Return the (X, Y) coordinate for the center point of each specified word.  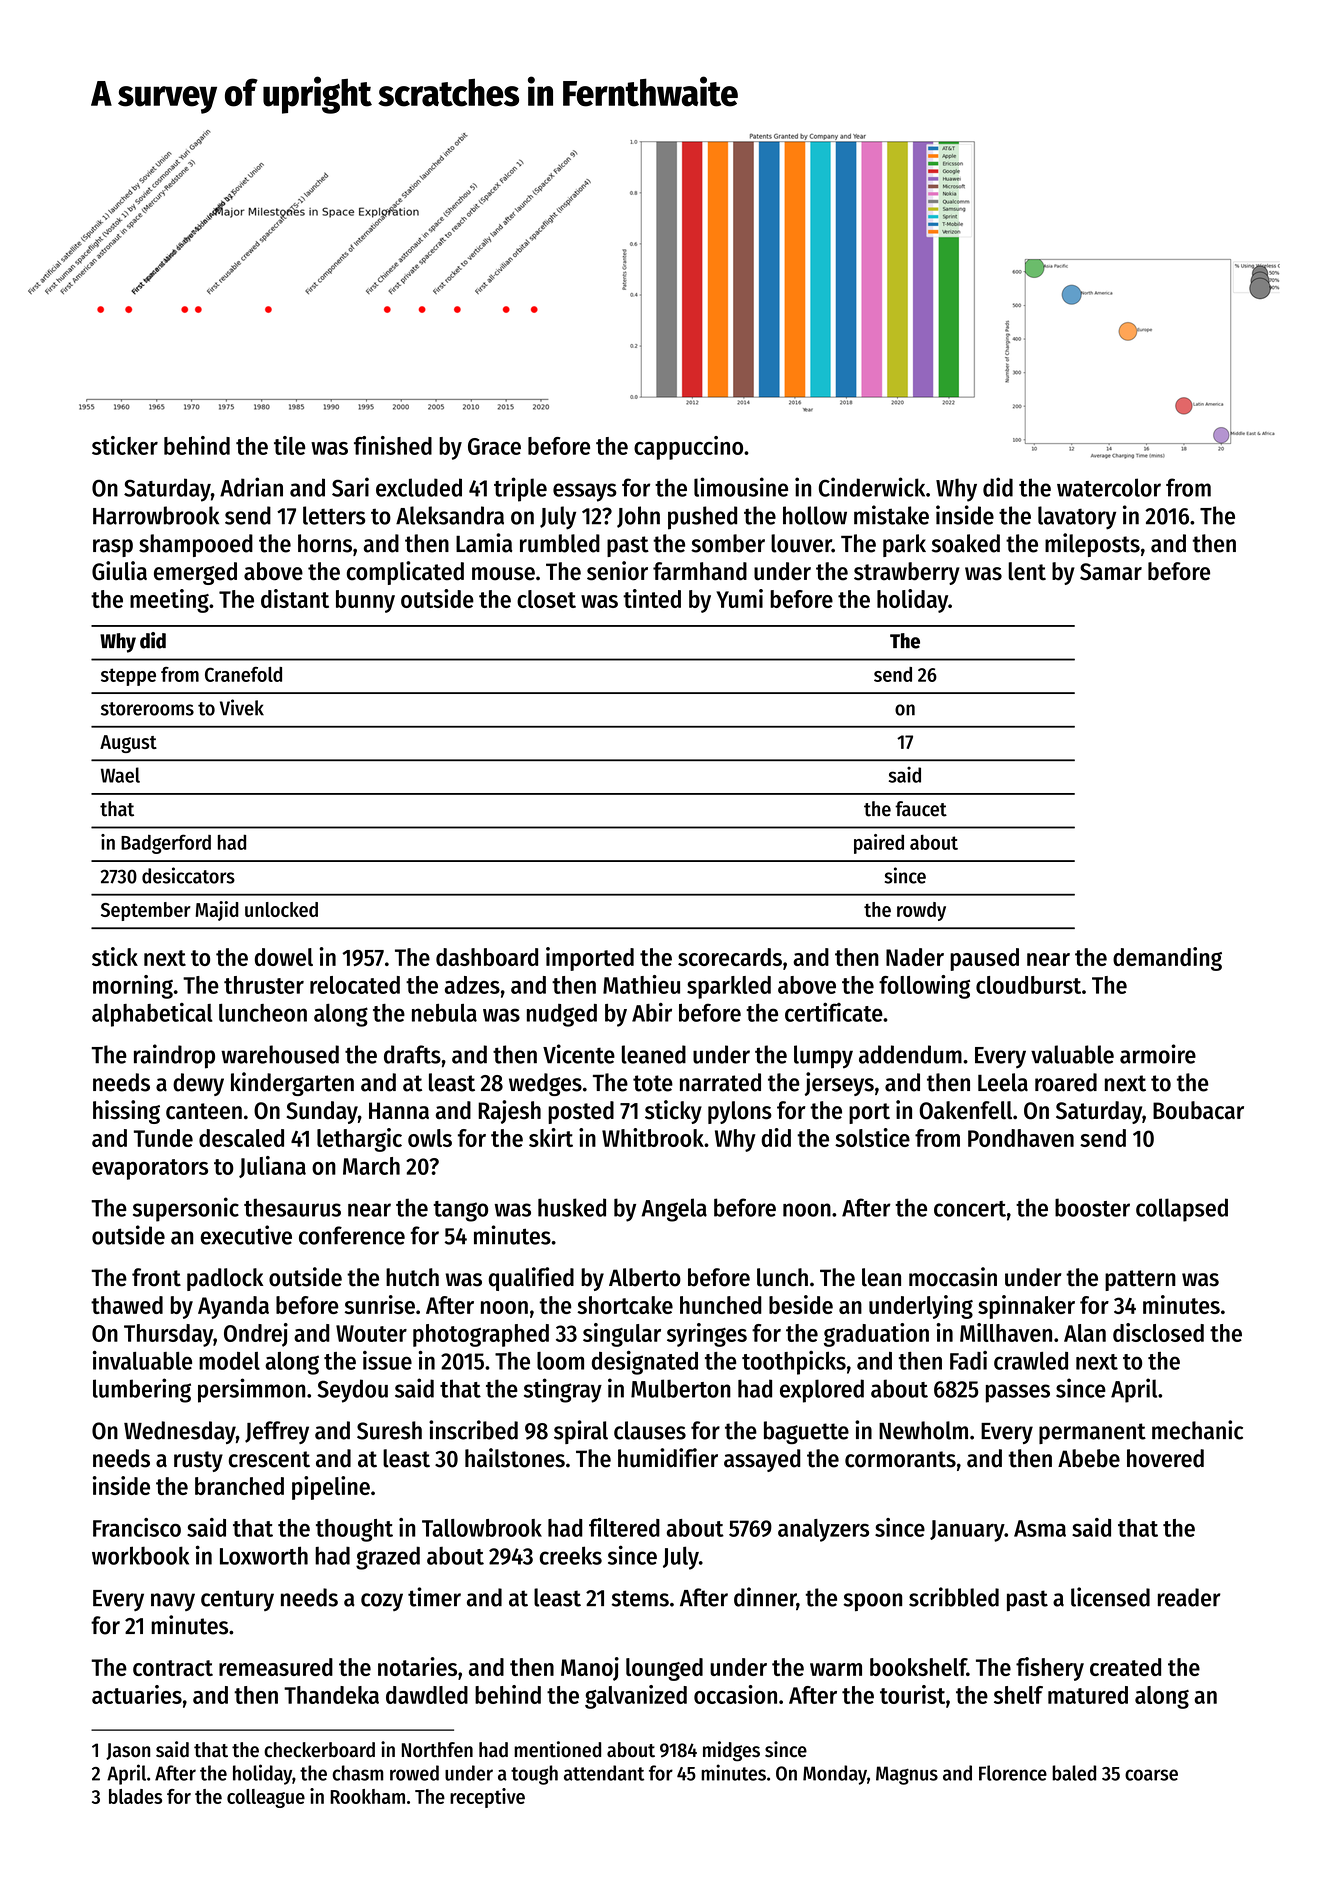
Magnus (907, 1775)
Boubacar (1198, 1110)
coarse (1151, 1775)
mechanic (1197, 1430)
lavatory (1077, 518)
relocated (355, 985)
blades (135, 1796)
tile (289, 445)
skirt (551, 1137)
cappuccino (688, 448)
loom (560, 1361)
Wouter (371, 1333)
